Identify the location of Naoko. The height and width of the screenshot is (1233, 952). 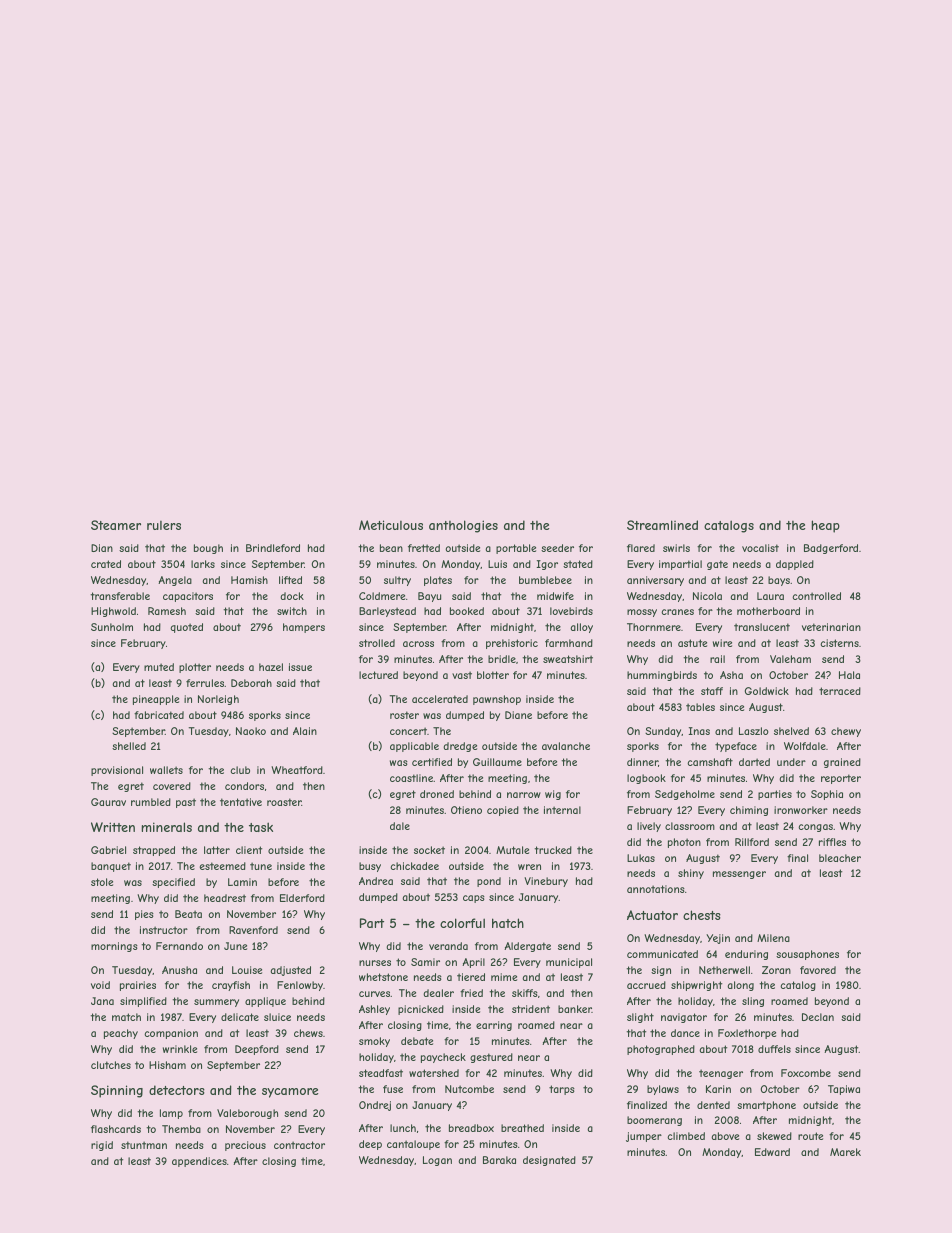
(251, 731).
